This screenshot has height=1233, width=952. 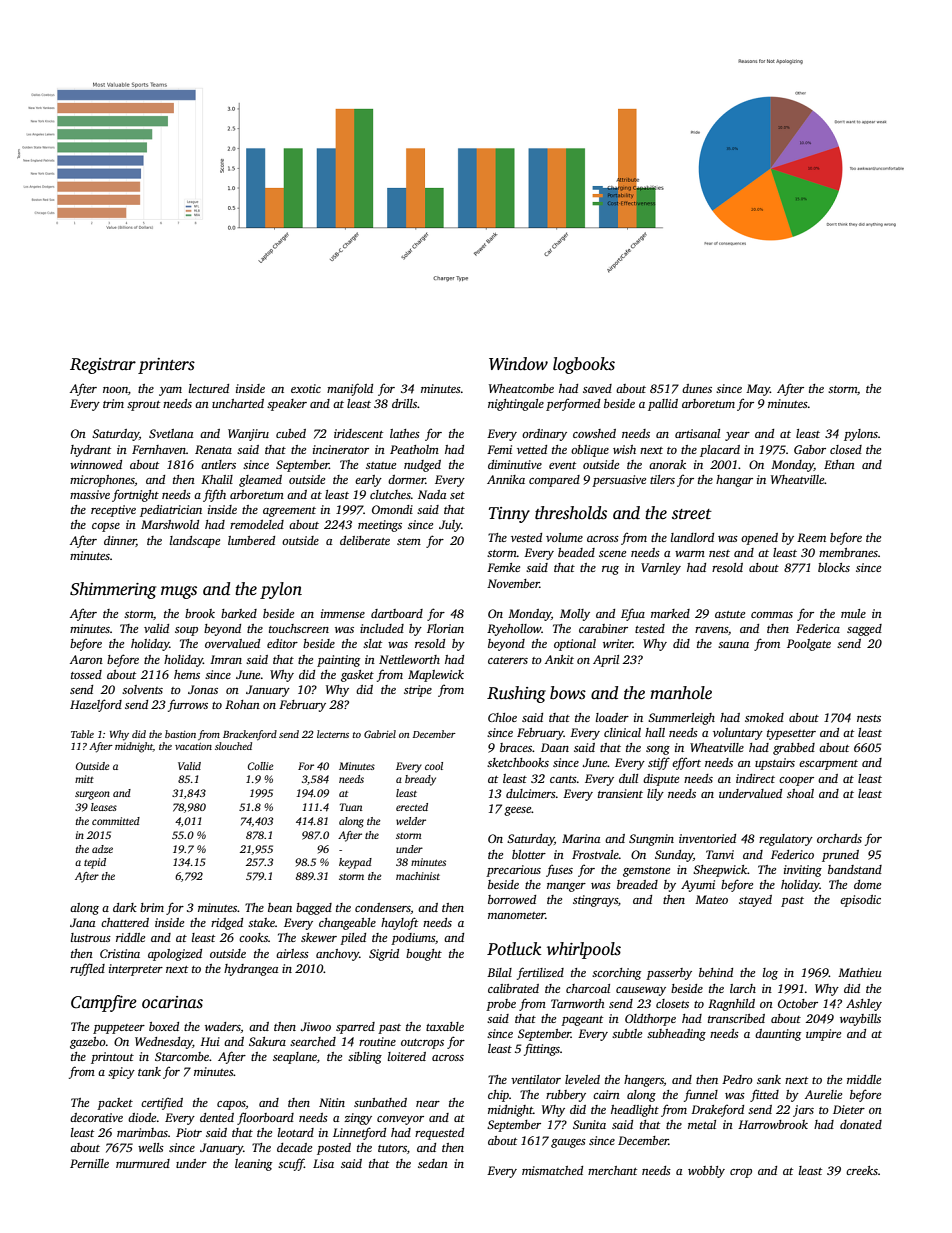 I want to click on Window, so click(x=518, y=364).
